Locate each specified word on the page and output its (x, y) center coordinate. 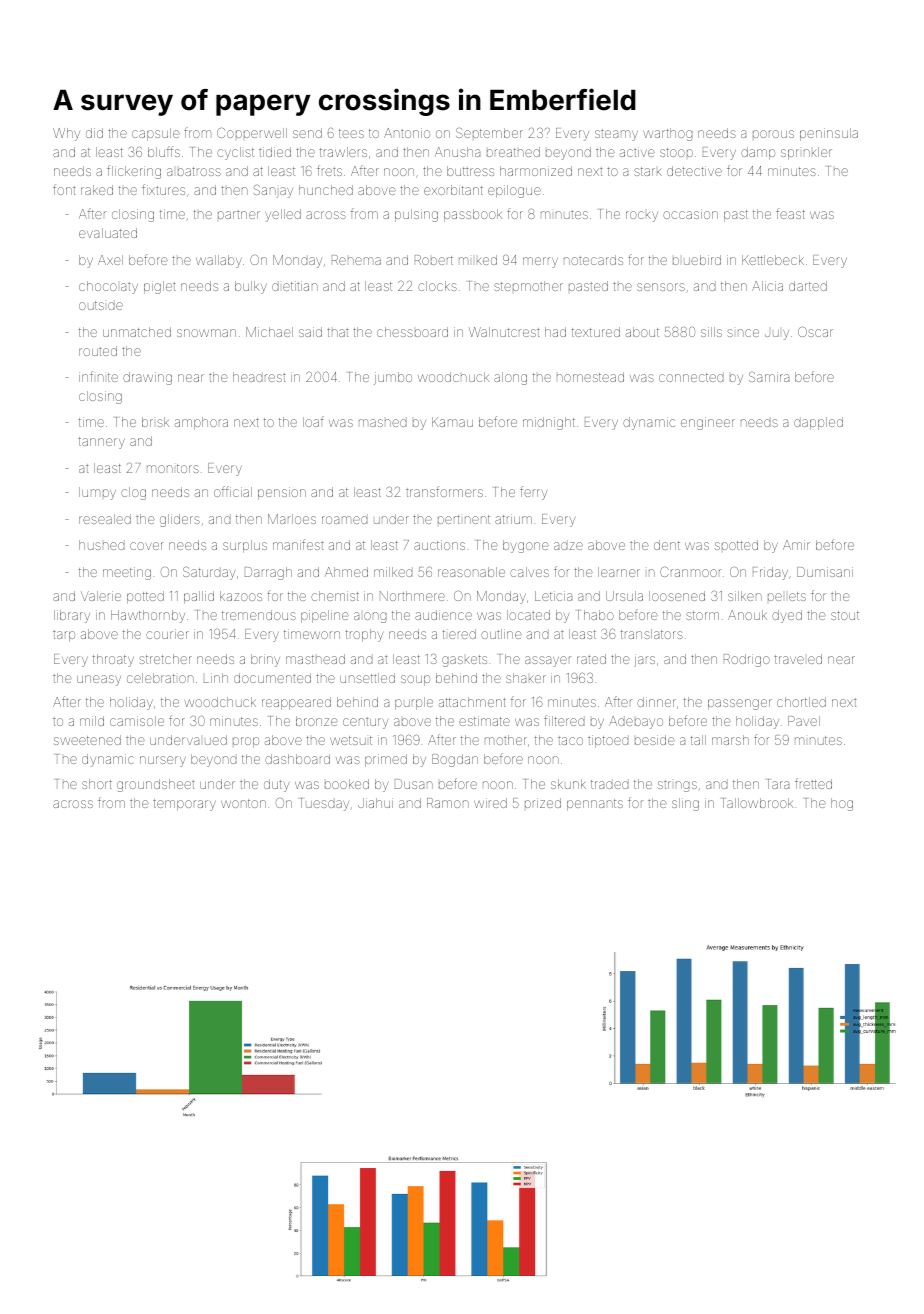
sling (685, 804)
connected (691, 377)
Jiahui (375, 803)
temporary (184, 805)
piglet (160, 287)
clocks (437, 286)
